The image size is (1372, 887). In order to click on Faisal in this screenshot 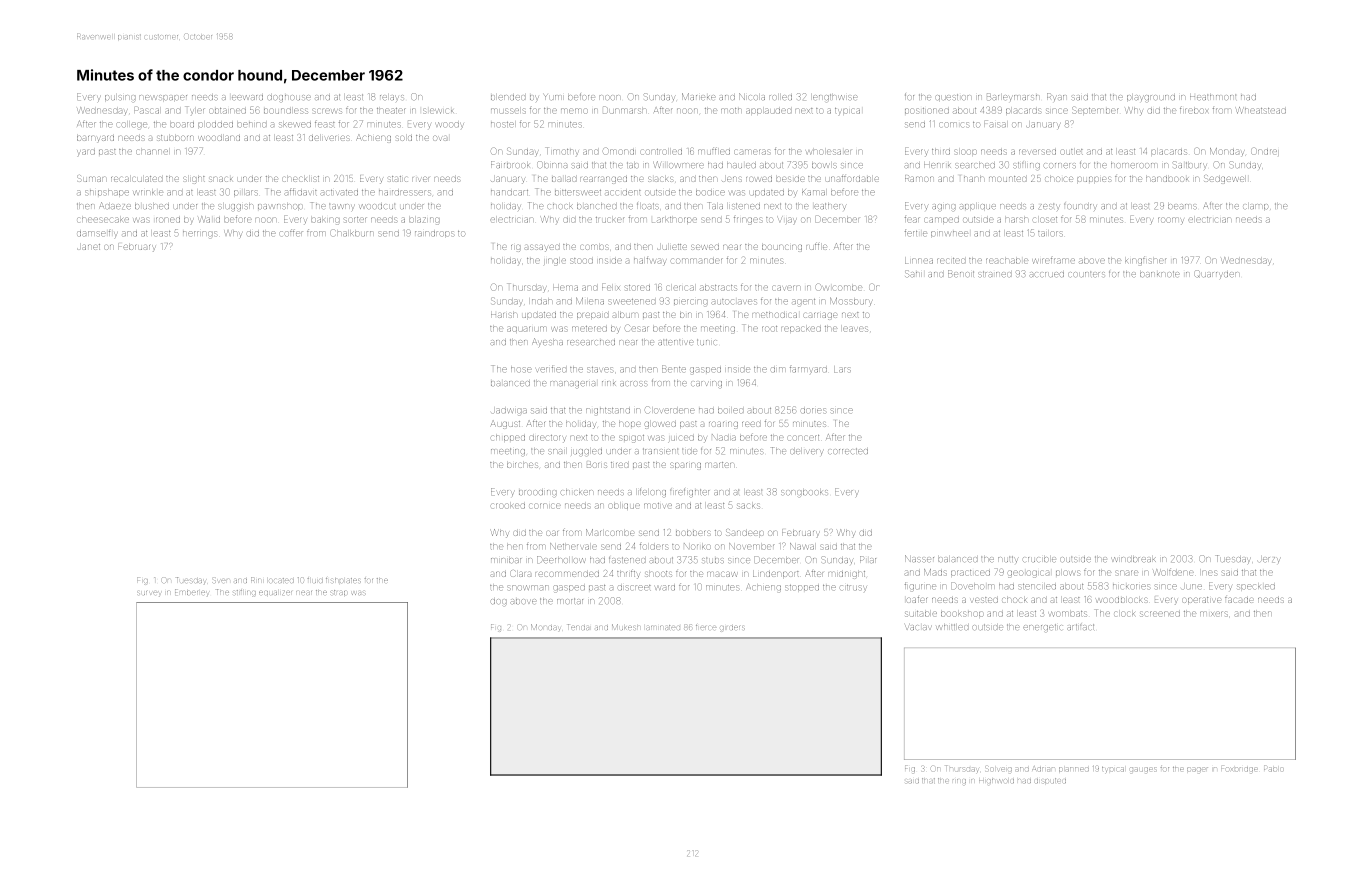, I will do `click(995, 124)`.
